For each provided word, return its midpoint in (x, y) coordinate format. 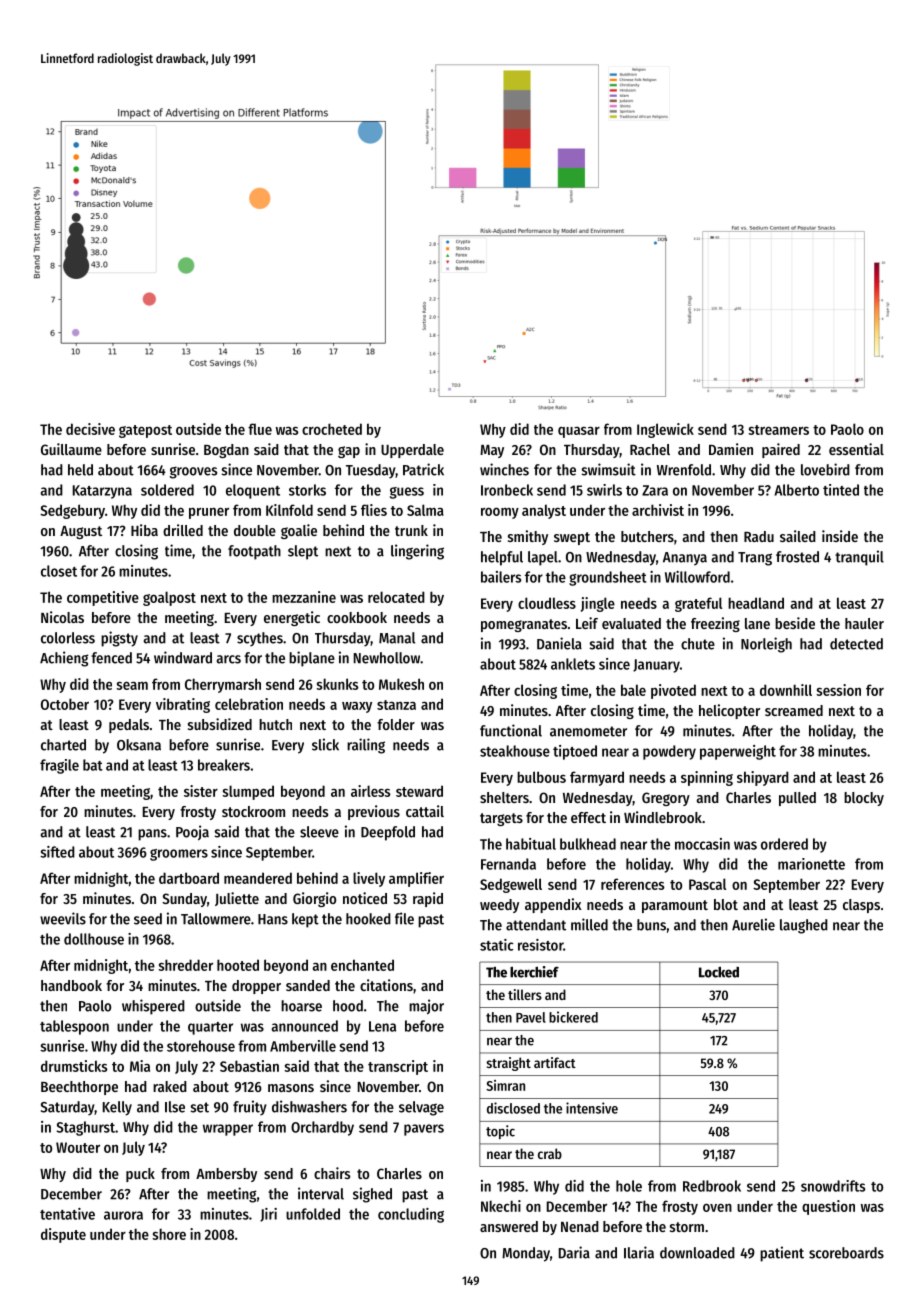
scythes (260, 639)
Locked (719, 972)
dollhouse (94, 939)
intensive (592, 1108)
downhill (786, 690)
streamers (778, 430)
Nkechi (501, 1206)
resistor (540, 945)
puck (140, 1175)
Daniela (559, 643)
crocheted (332, 429)
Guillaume (71, 449)
